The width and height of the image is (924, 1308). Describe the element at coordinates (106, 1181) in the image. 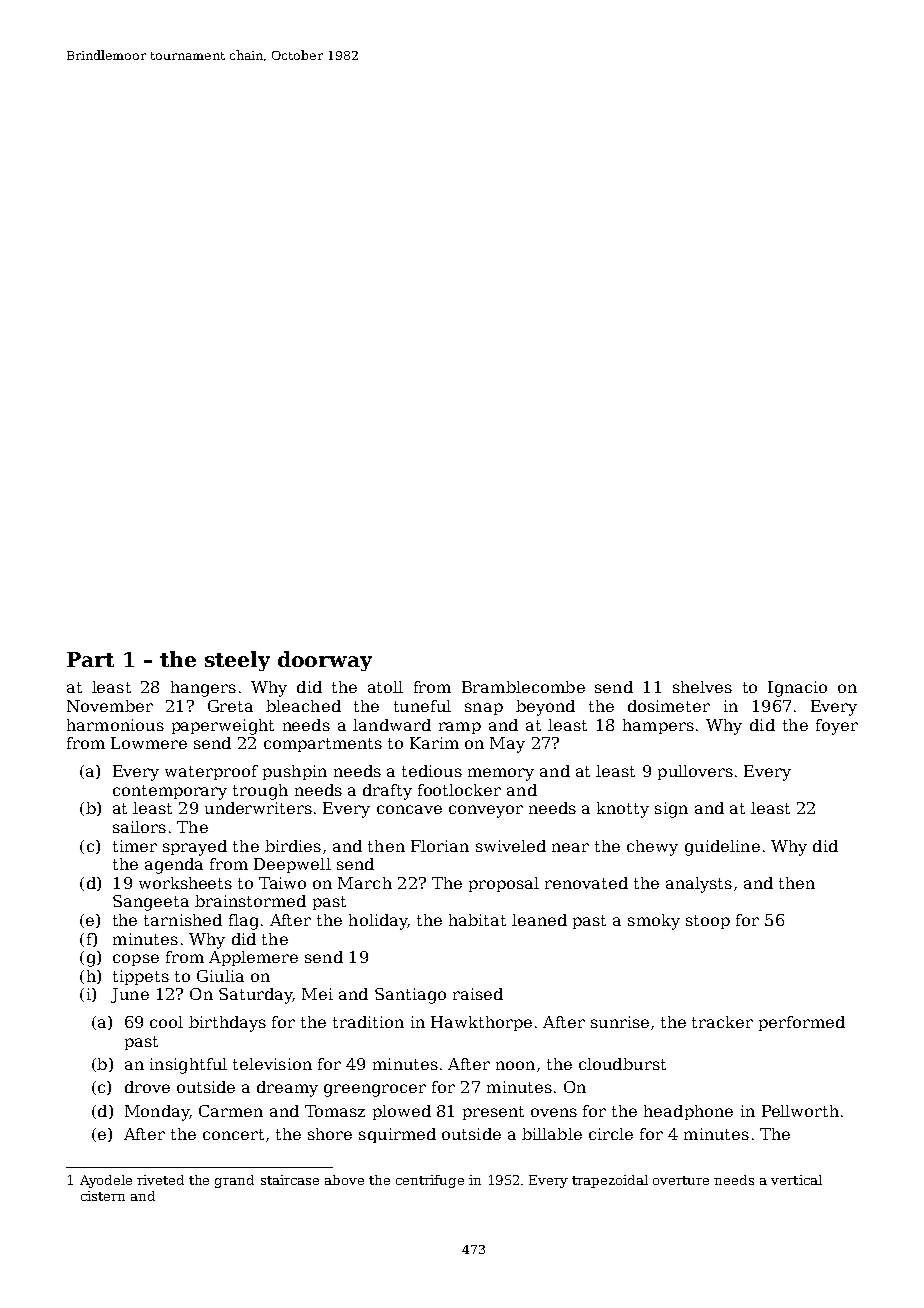

I see `Ayodele` at that location.
